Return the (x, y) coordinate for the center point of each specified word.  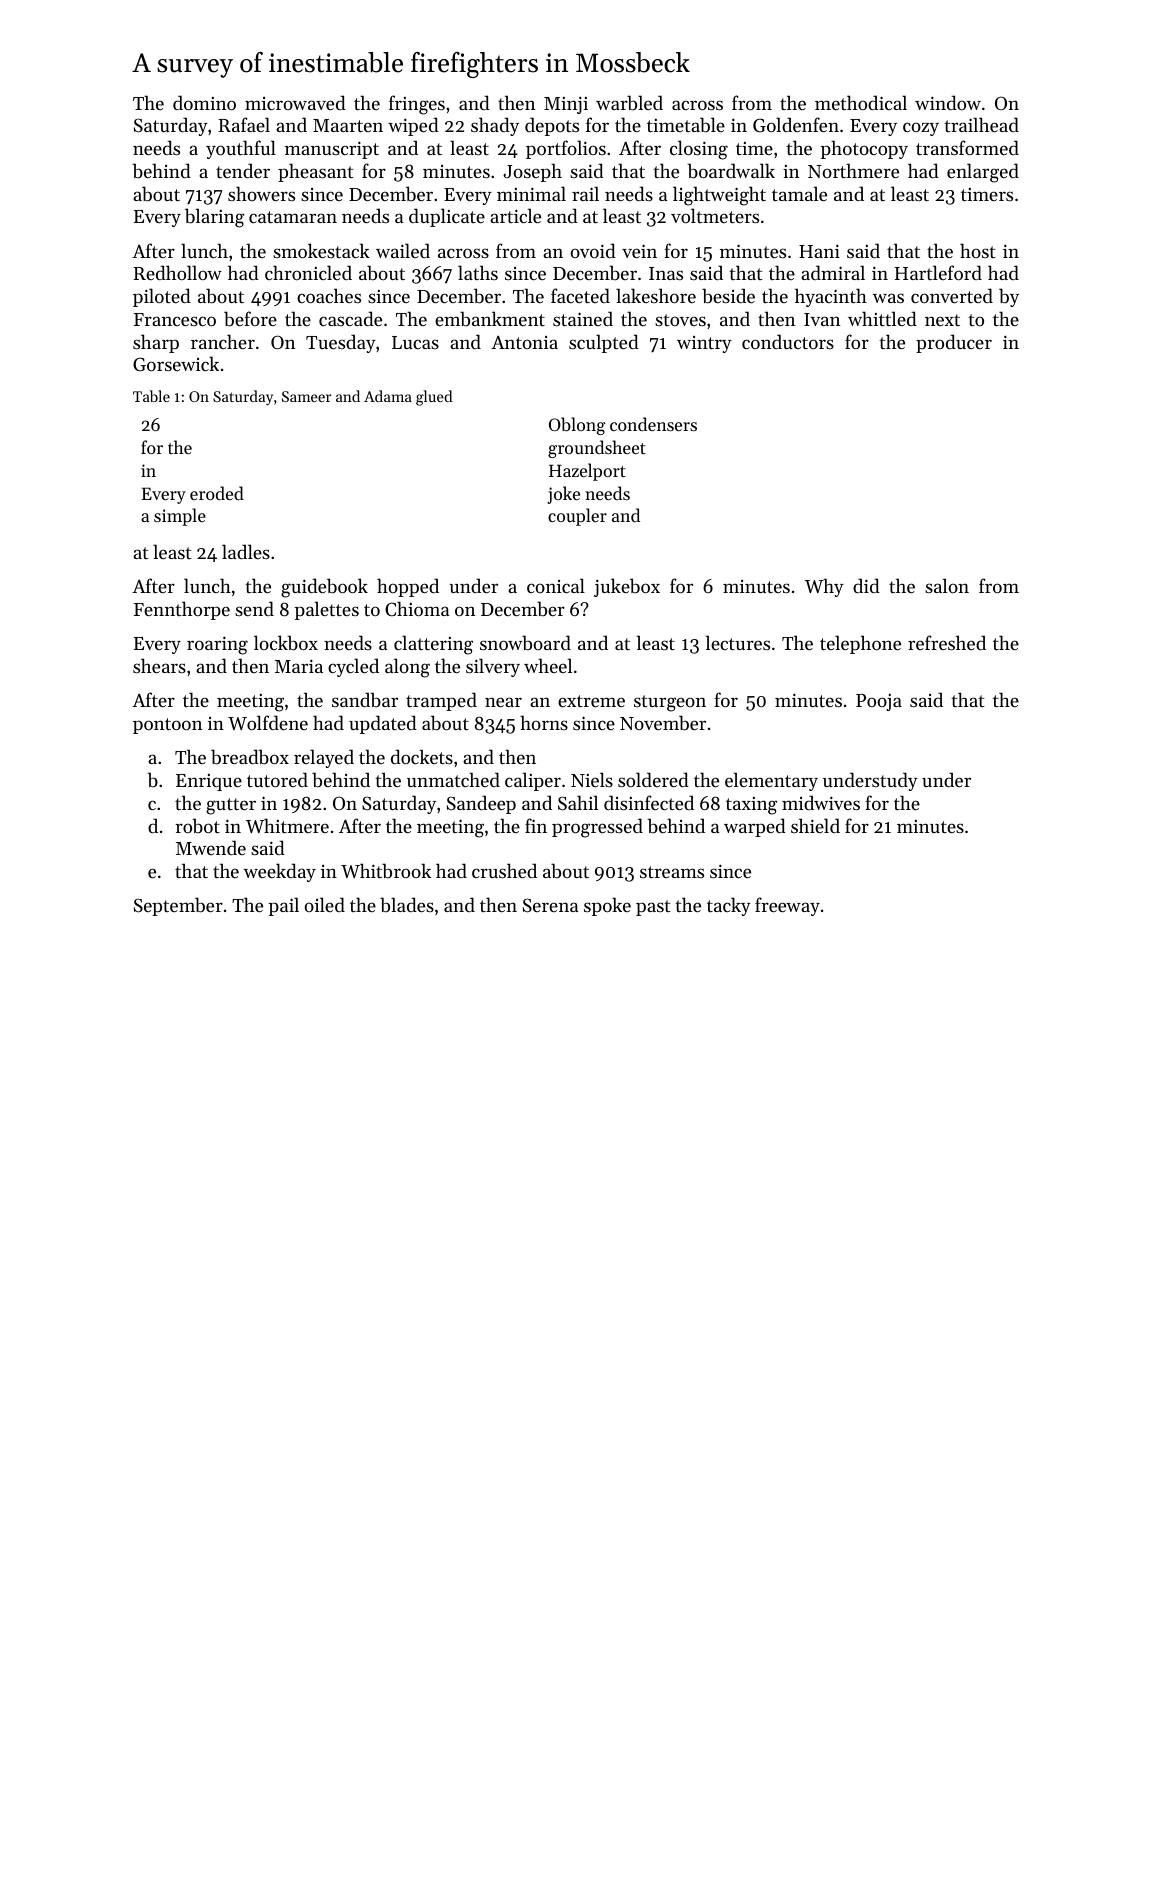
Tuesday (341, 343)
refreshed (947, 642)
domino (204, 102)
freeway (787, 906)
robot (197, 825)
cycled (353, 667)
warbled (629, 102)
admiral (833, 272)
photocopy (864, 149)
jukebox (627, 587)
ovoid (593, 250)
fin (536, 825)
